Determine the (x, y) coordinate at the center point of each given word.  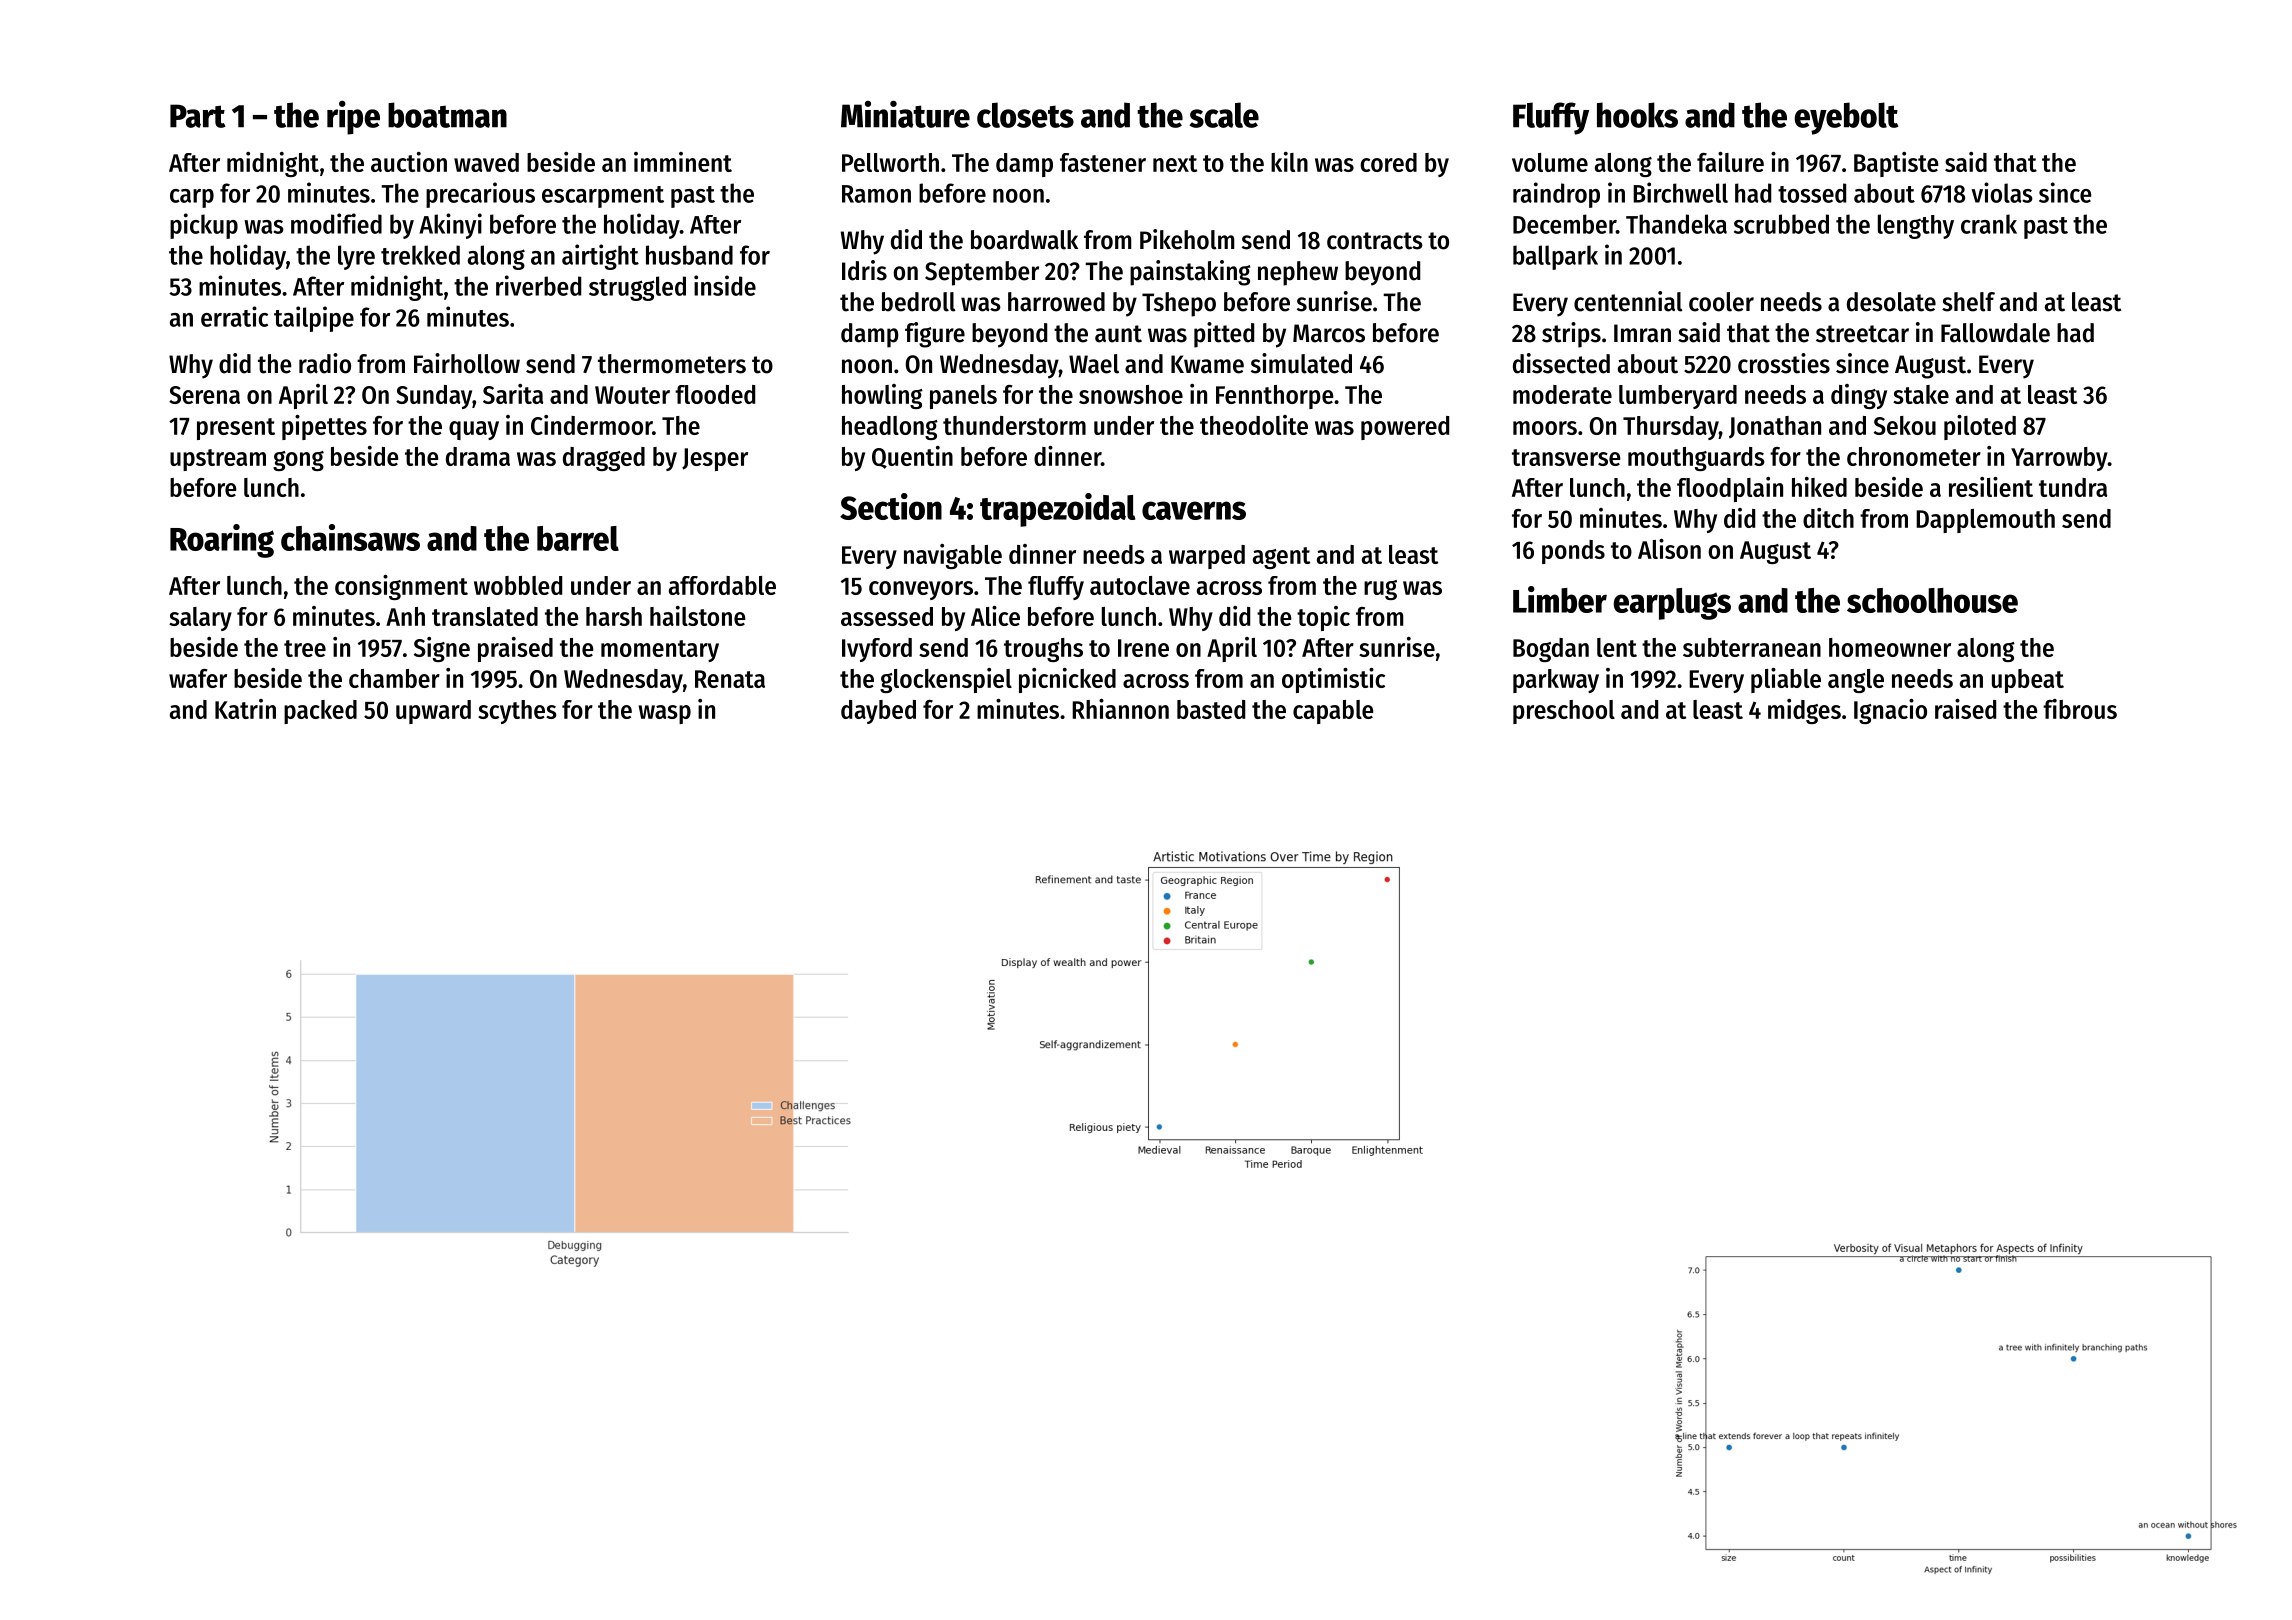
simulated (1301, 363)
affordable (722, 585)
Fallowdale (1995, 333)
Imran (1642, 333)
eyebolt (1846, 118)
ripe (353, 117)
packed (320, 712)
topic (1323, 618)
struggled (637, 288)
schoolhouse (1932, 600)
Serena (204, 395)
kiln (1289, 162)
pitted (1224, 335)
